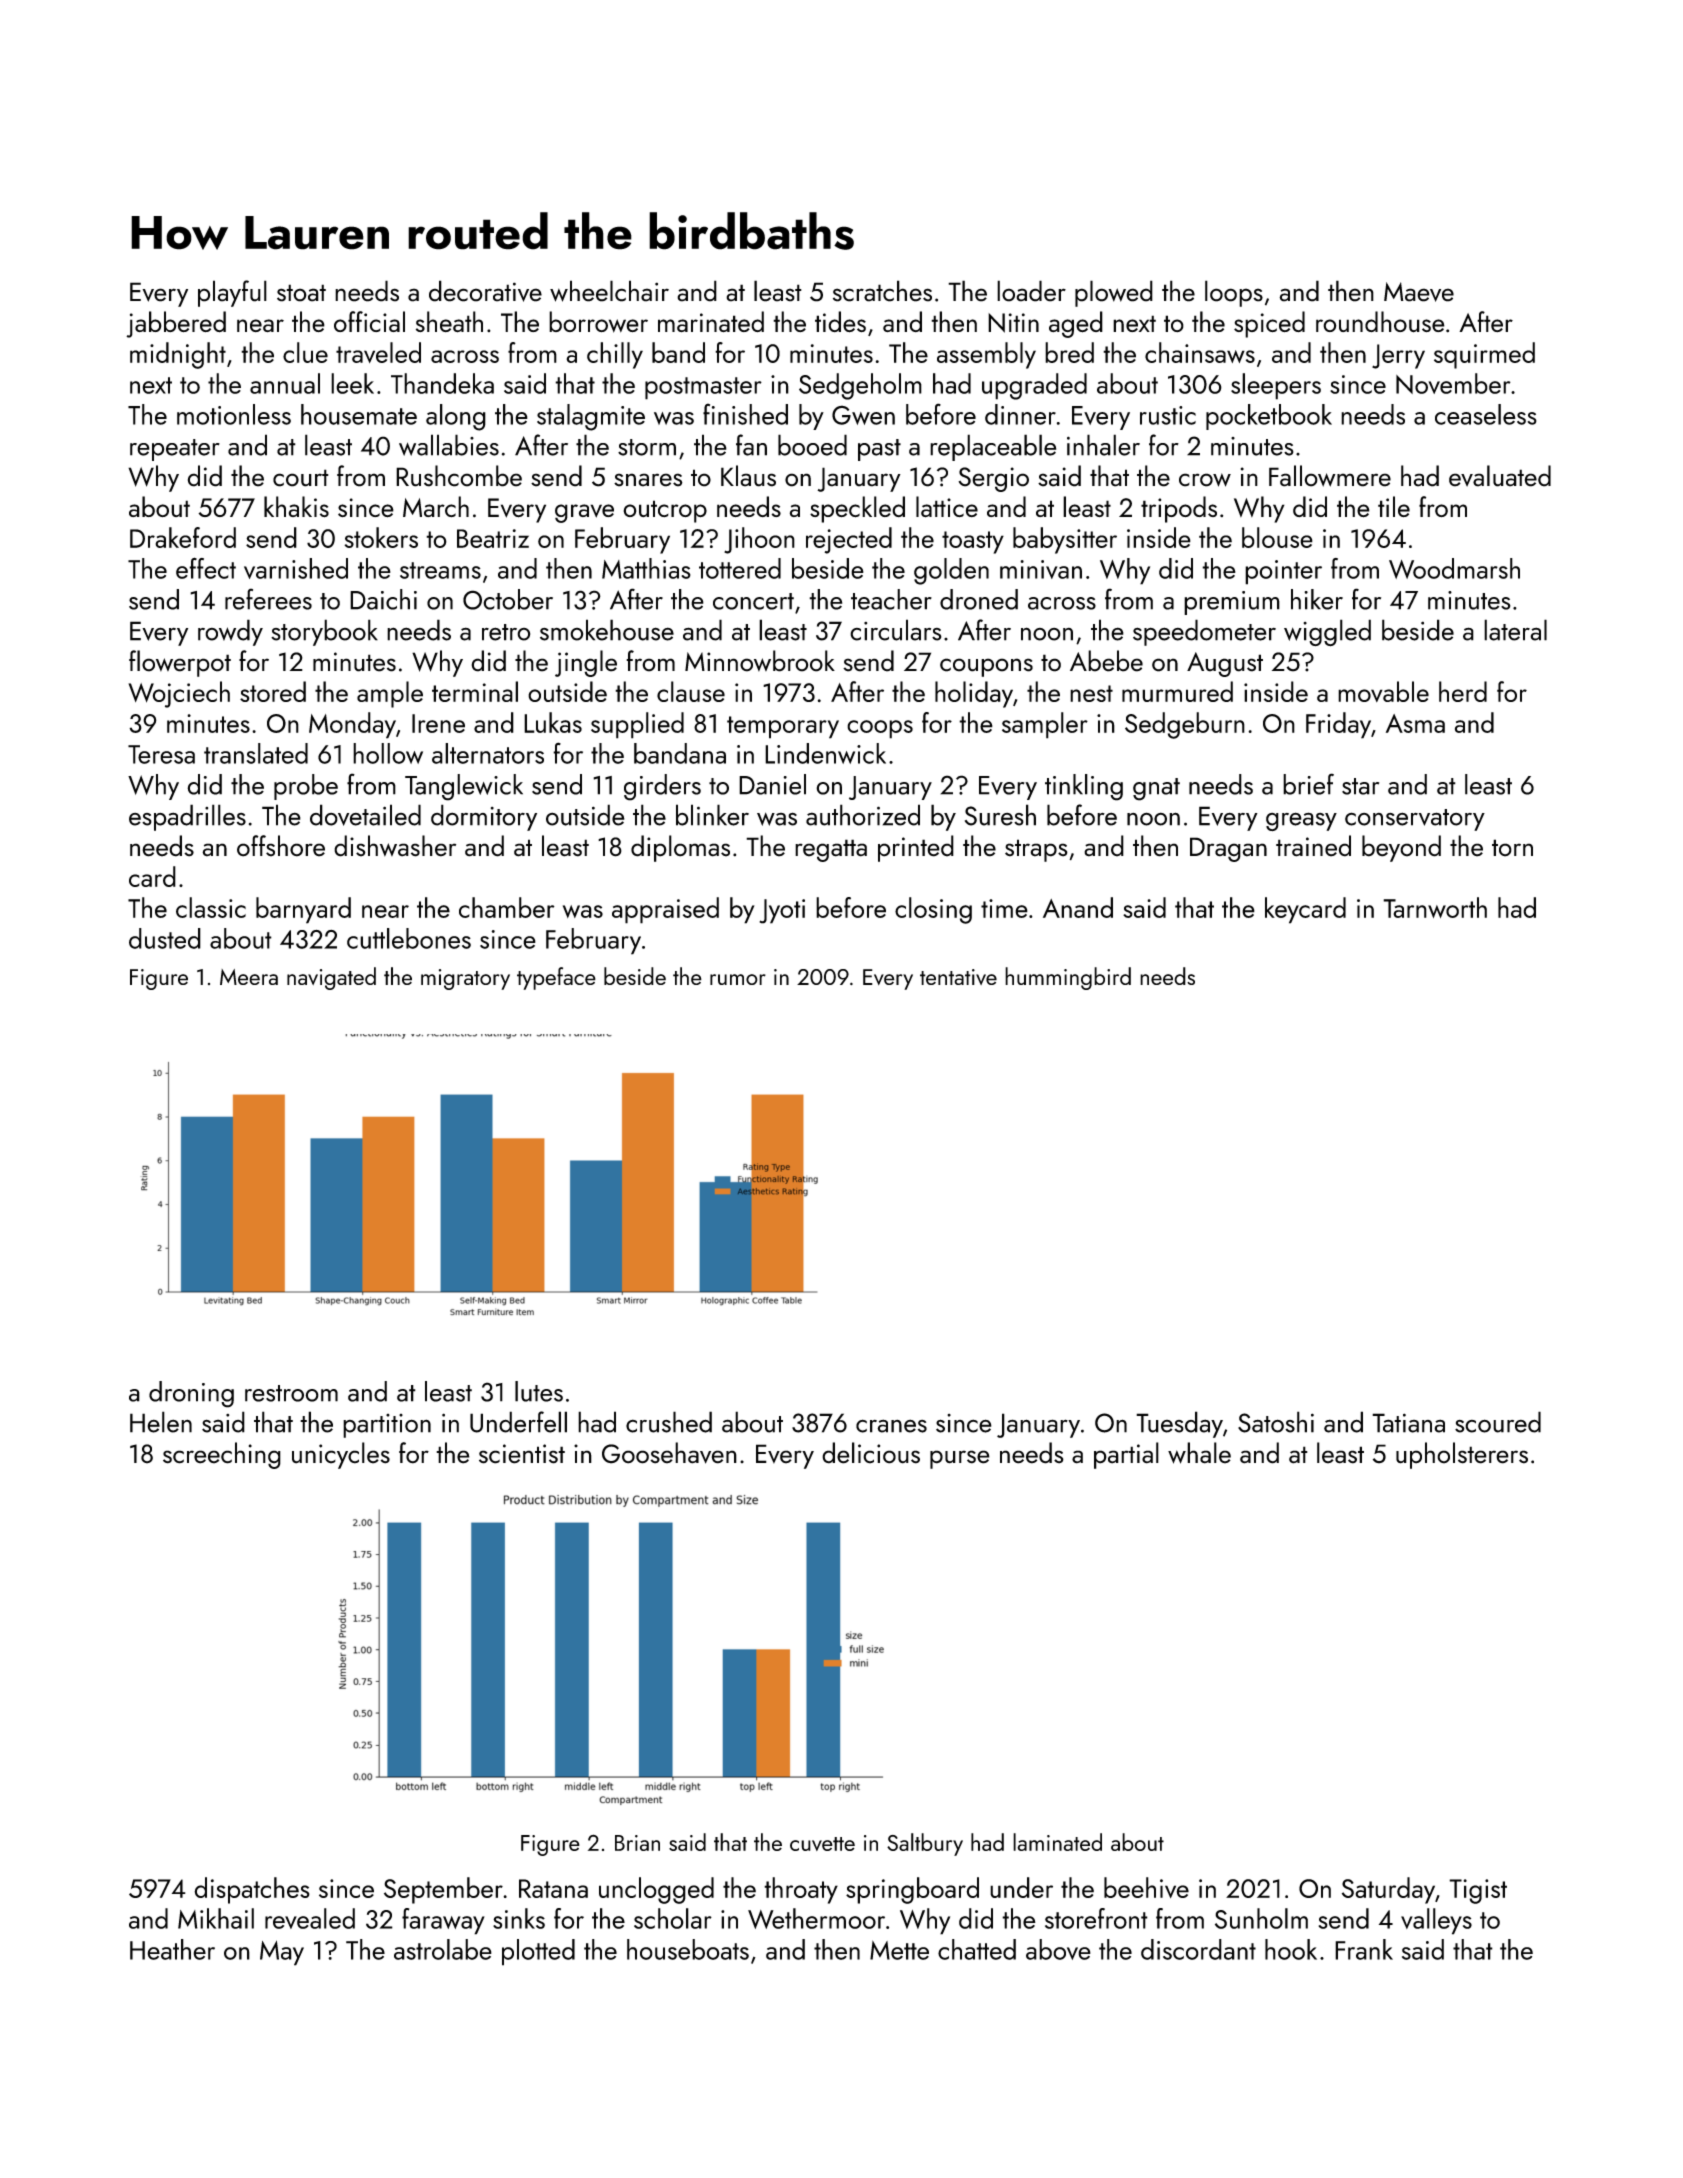  What do you see at coordinates (443, 1949) in the image?
I see `astrolabe` at bounding box center [443, 1949].
